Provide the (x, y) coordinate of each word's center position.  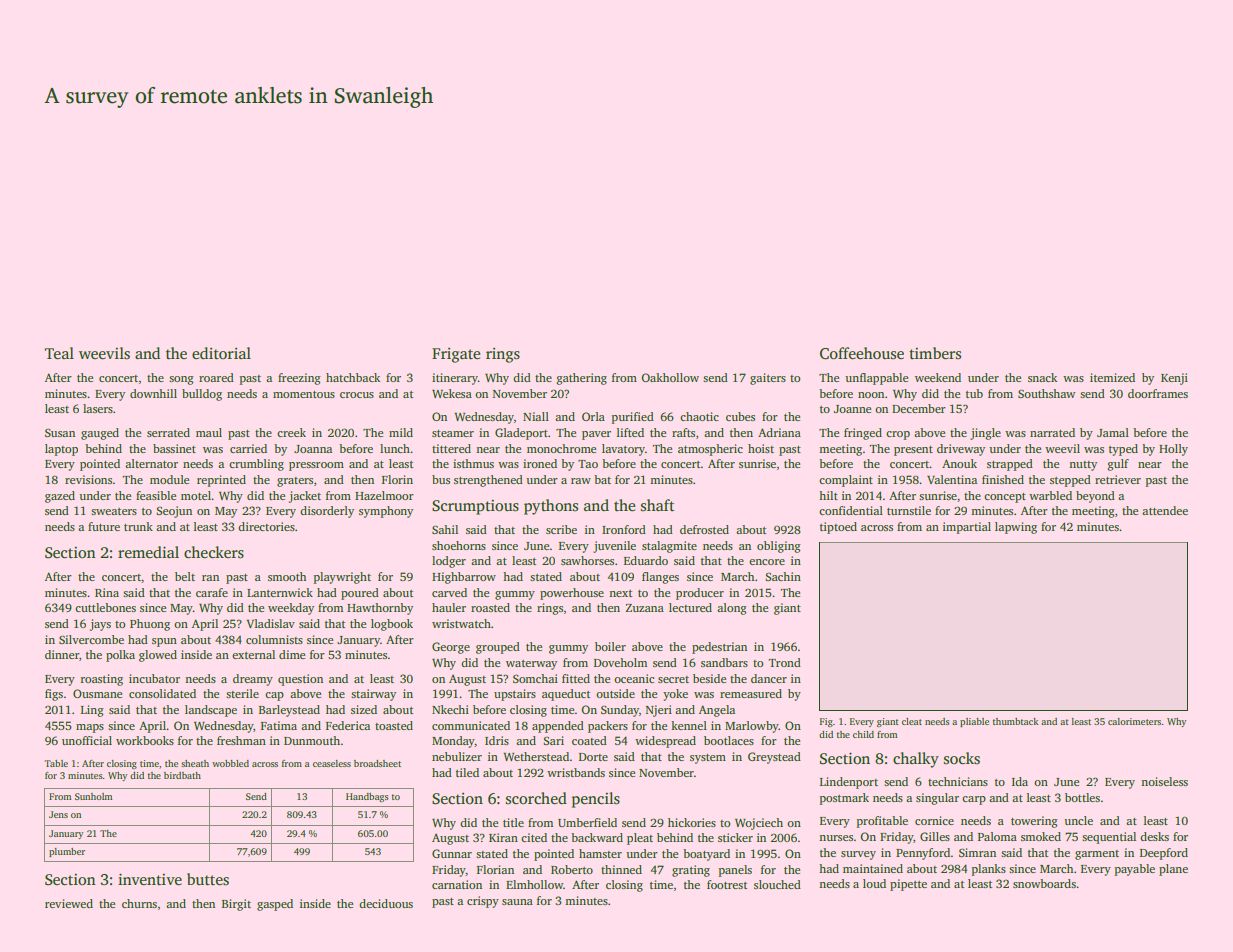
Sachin (783, 576)
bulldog (202, 395)
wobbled (230, 763)
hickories (692, 822)
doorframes (1158, 393)
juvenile (614, 547)
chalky (916, 760)
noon (871, 395)
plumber (67, 852)
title (513, 822)
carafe (212, 592)
